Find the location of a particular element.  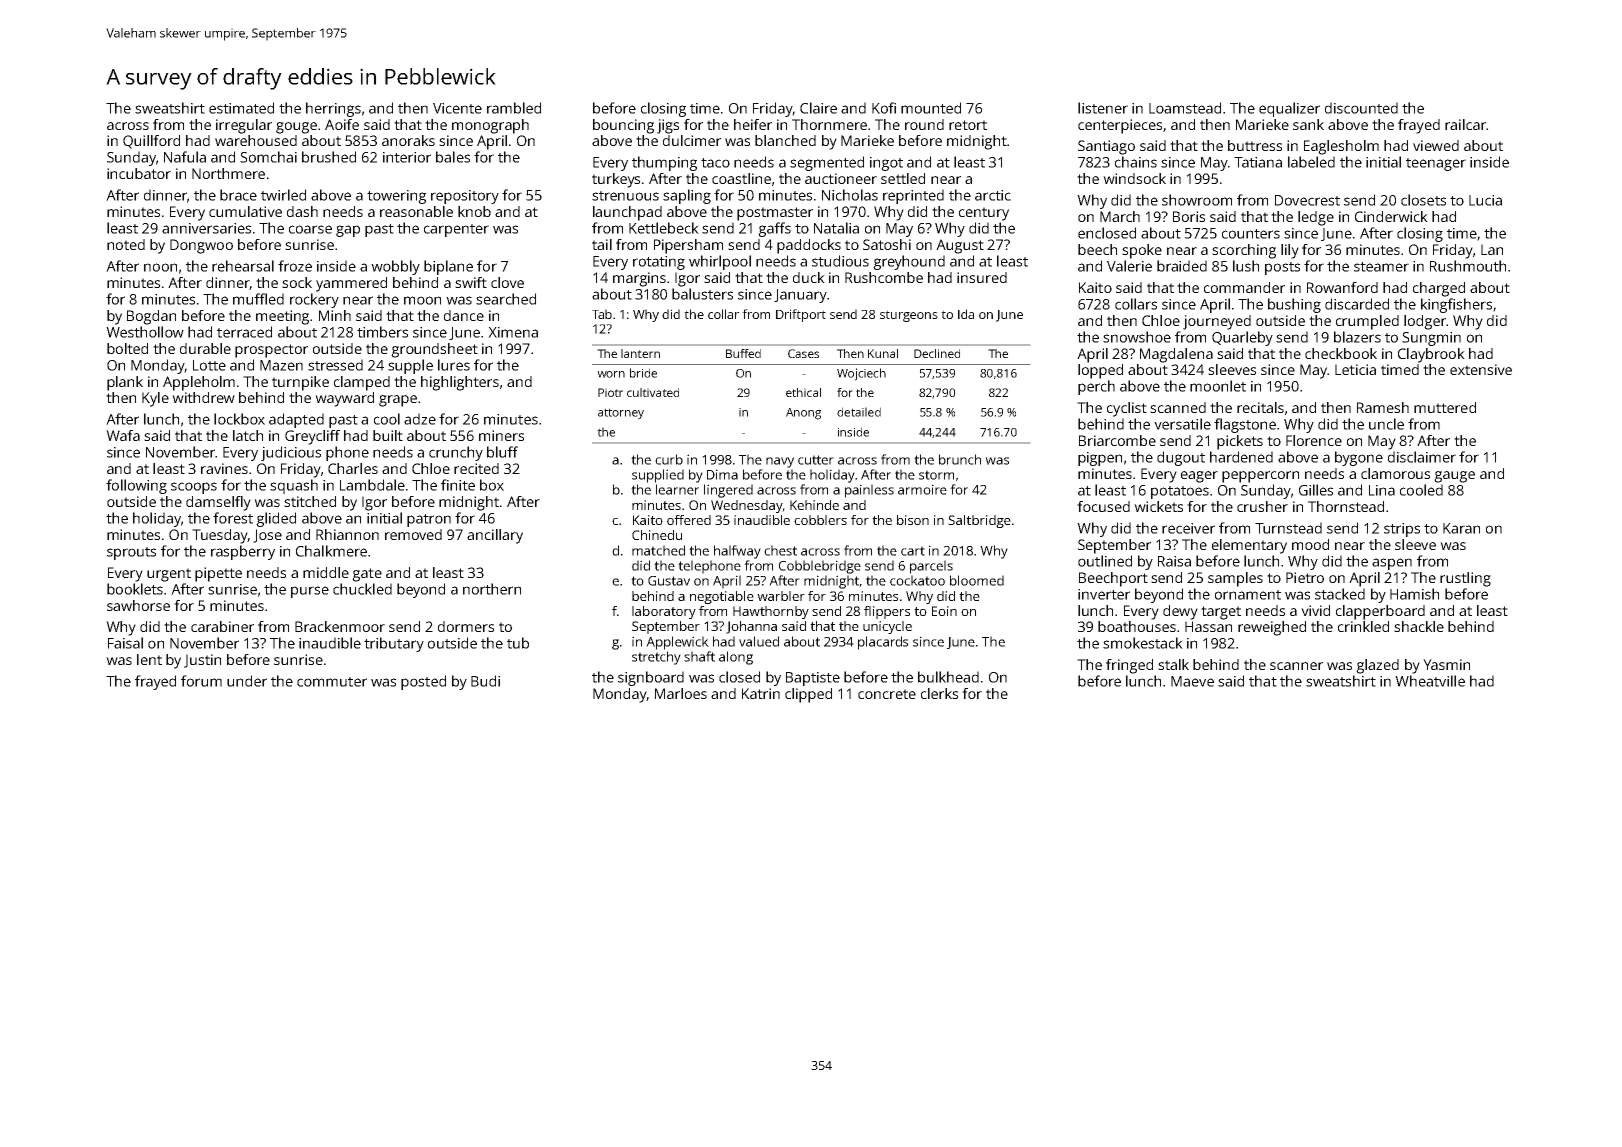

wobbly is located at coordinates (395, 267).
